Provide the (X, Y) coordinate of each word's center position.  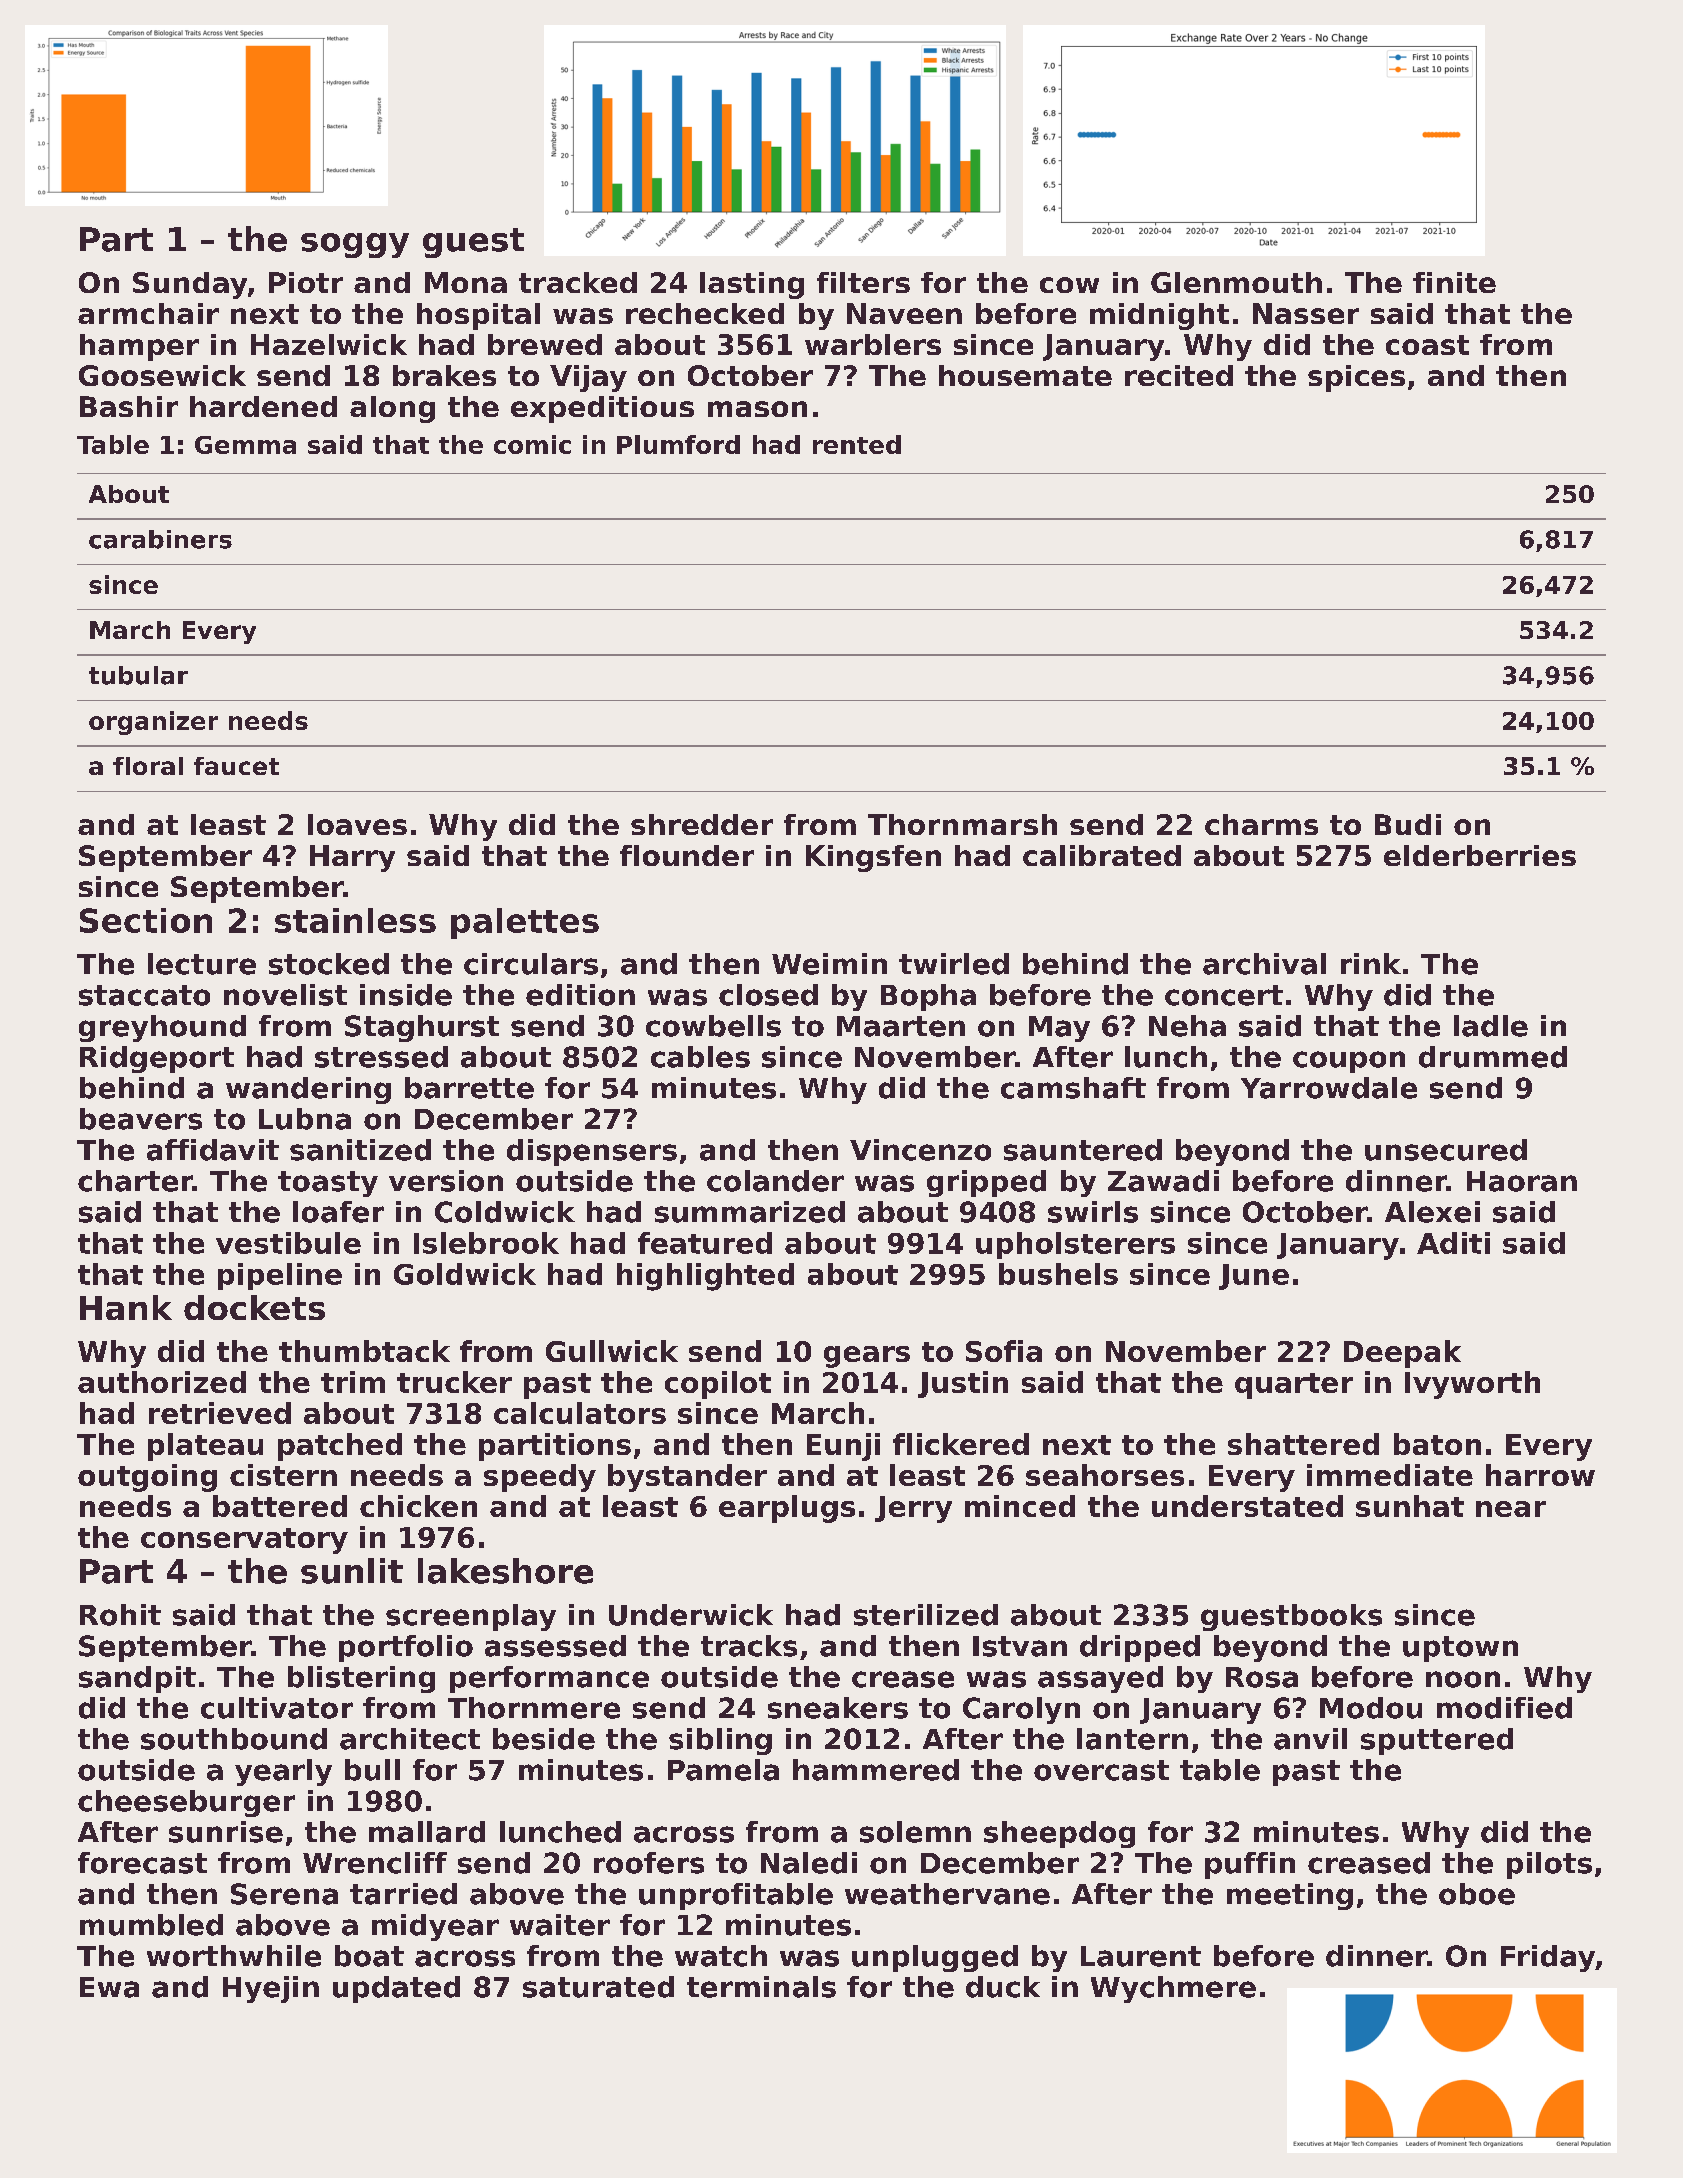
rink (1371, 963)
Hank (126, 1307)
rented (857, 444)
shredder (702, 824)
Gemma (245, 445)
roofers (649, 1863)
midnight (1159, 316)
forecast (142, 1863)
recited (1179, 375)
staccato (144, 995)
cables (700, 1057)
